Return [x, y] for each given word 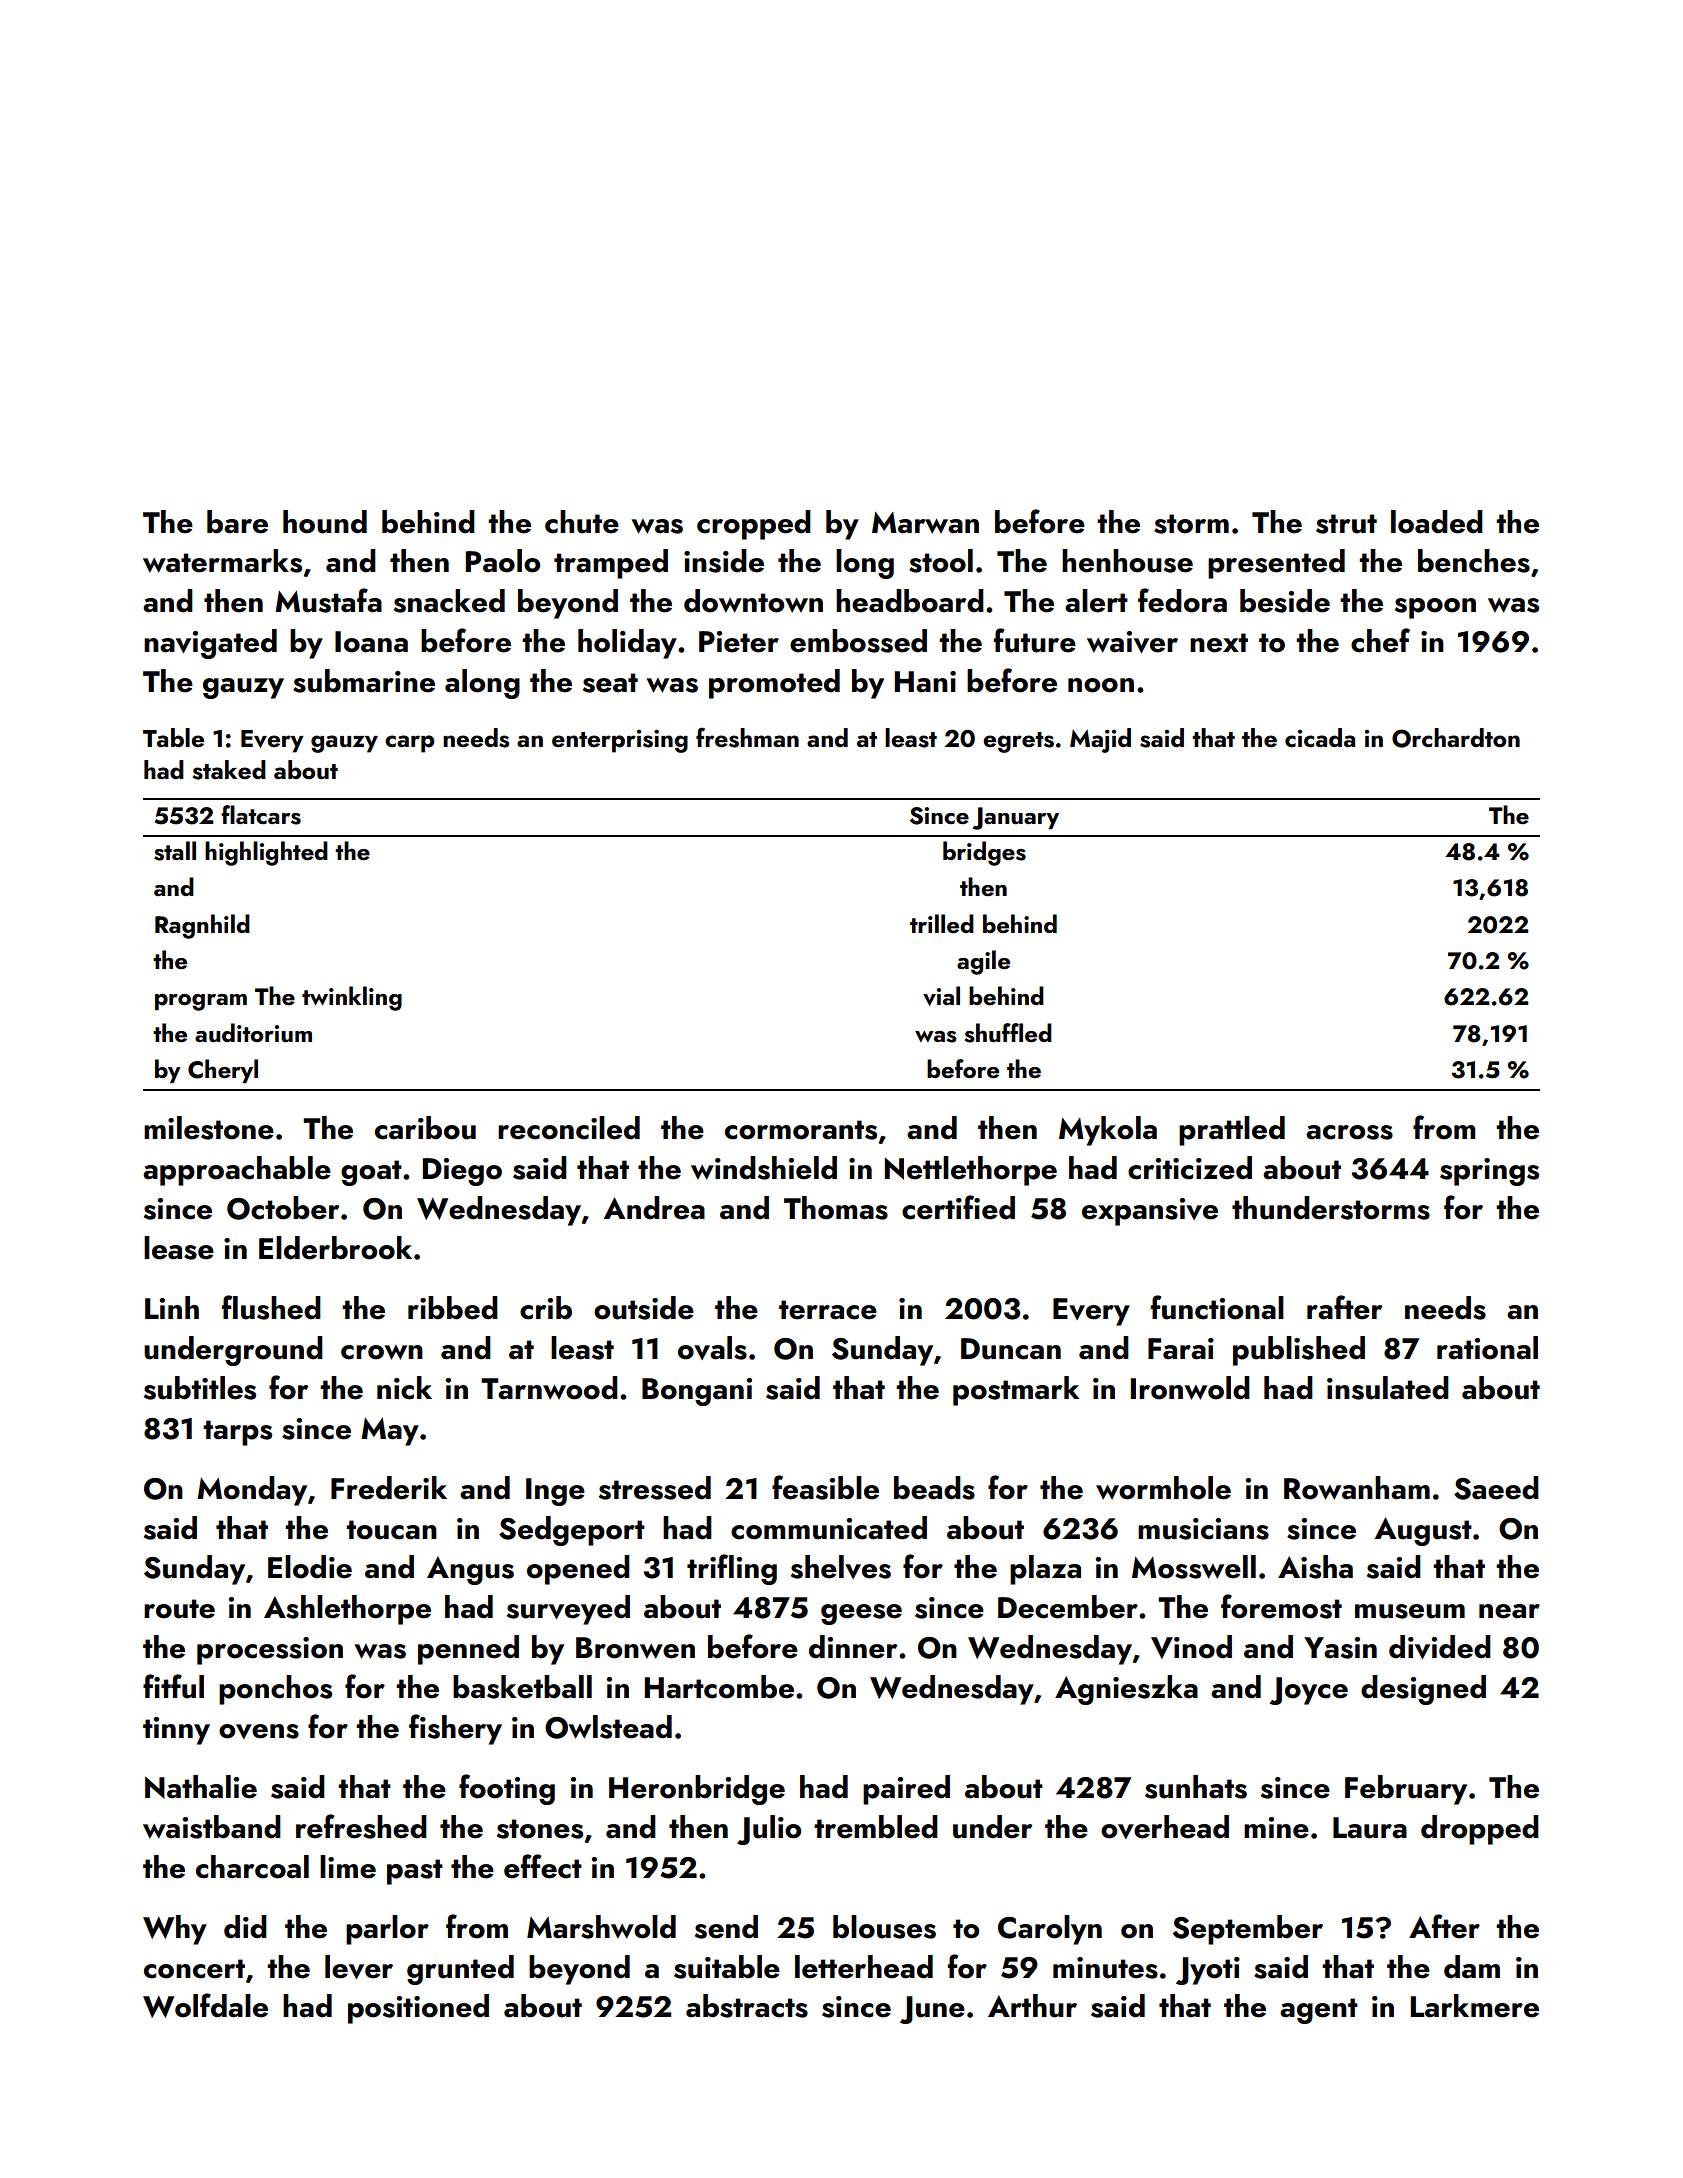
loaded [1437, 522]
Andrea [654, 1208]
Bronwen [635, 1648]
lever [359, 1967]
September [1247, 1930]
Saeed [1496, 1488]
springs [1489, 1172]
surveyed [568, 1610]
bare [237, 522]
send [726, 1927]
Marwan [925, 523]
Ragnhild [202, 926]
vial [941, 996]
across [1349, 1132]
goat [371, 1173]
